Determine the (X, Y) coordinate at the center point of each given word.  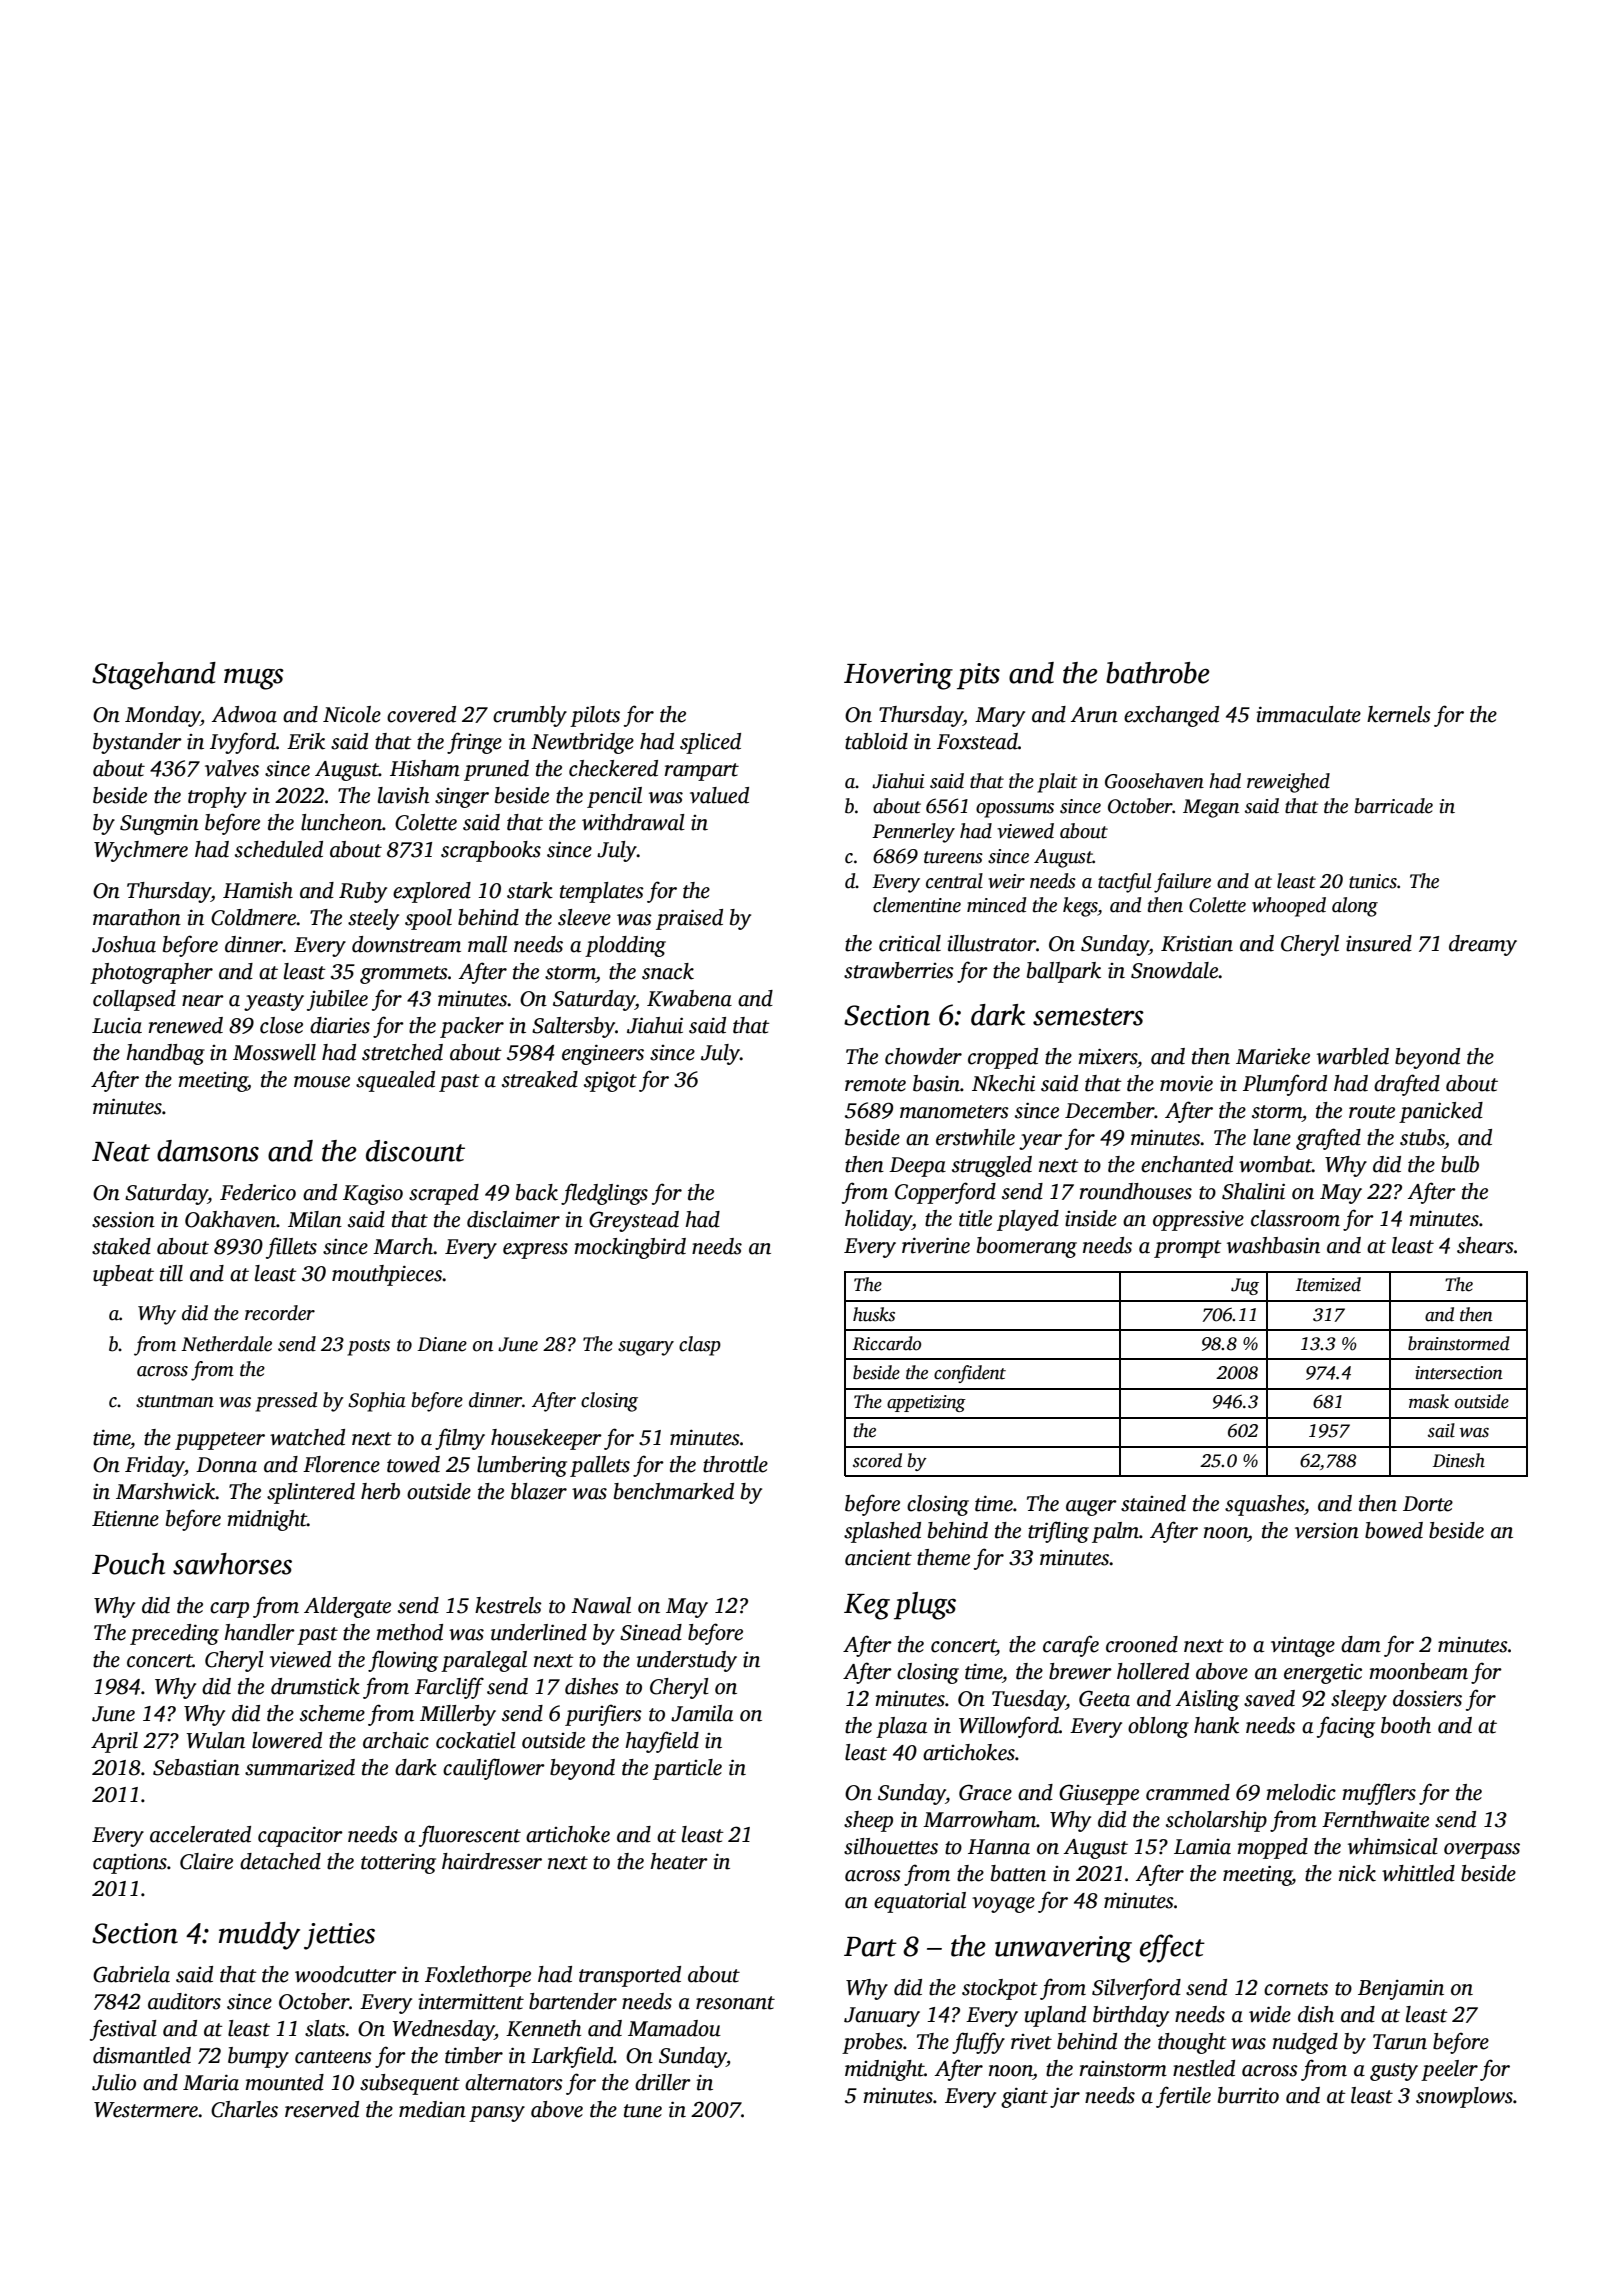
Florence (341, 1464)
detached (280, 1861)
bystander (137, 743)
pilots (595, 716)
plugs (925, 1606)
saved (1269, 1698)
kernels (1399, 714)
